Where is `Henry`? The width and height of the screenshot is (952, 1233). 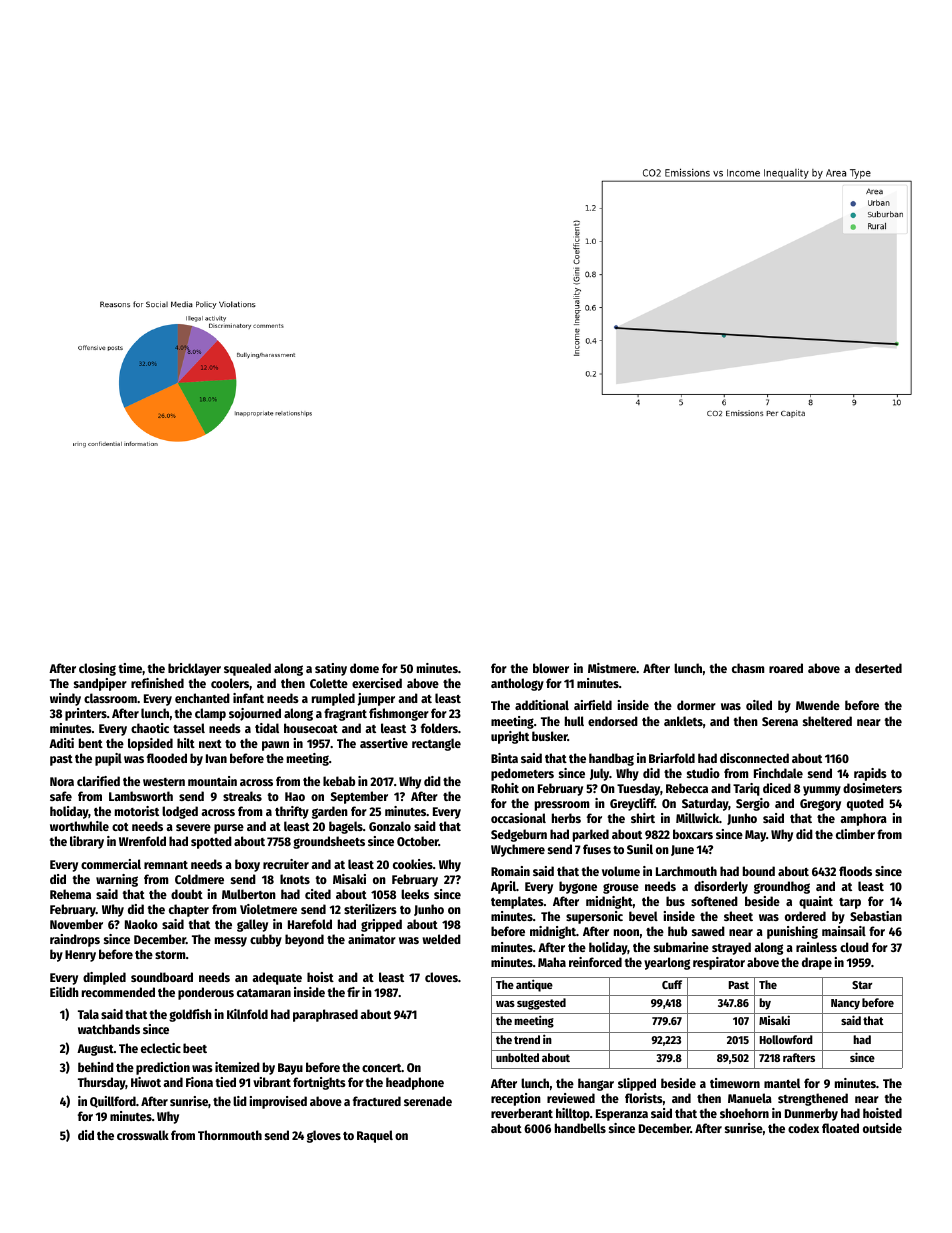
Henry is located at coordinates (80, 956).
